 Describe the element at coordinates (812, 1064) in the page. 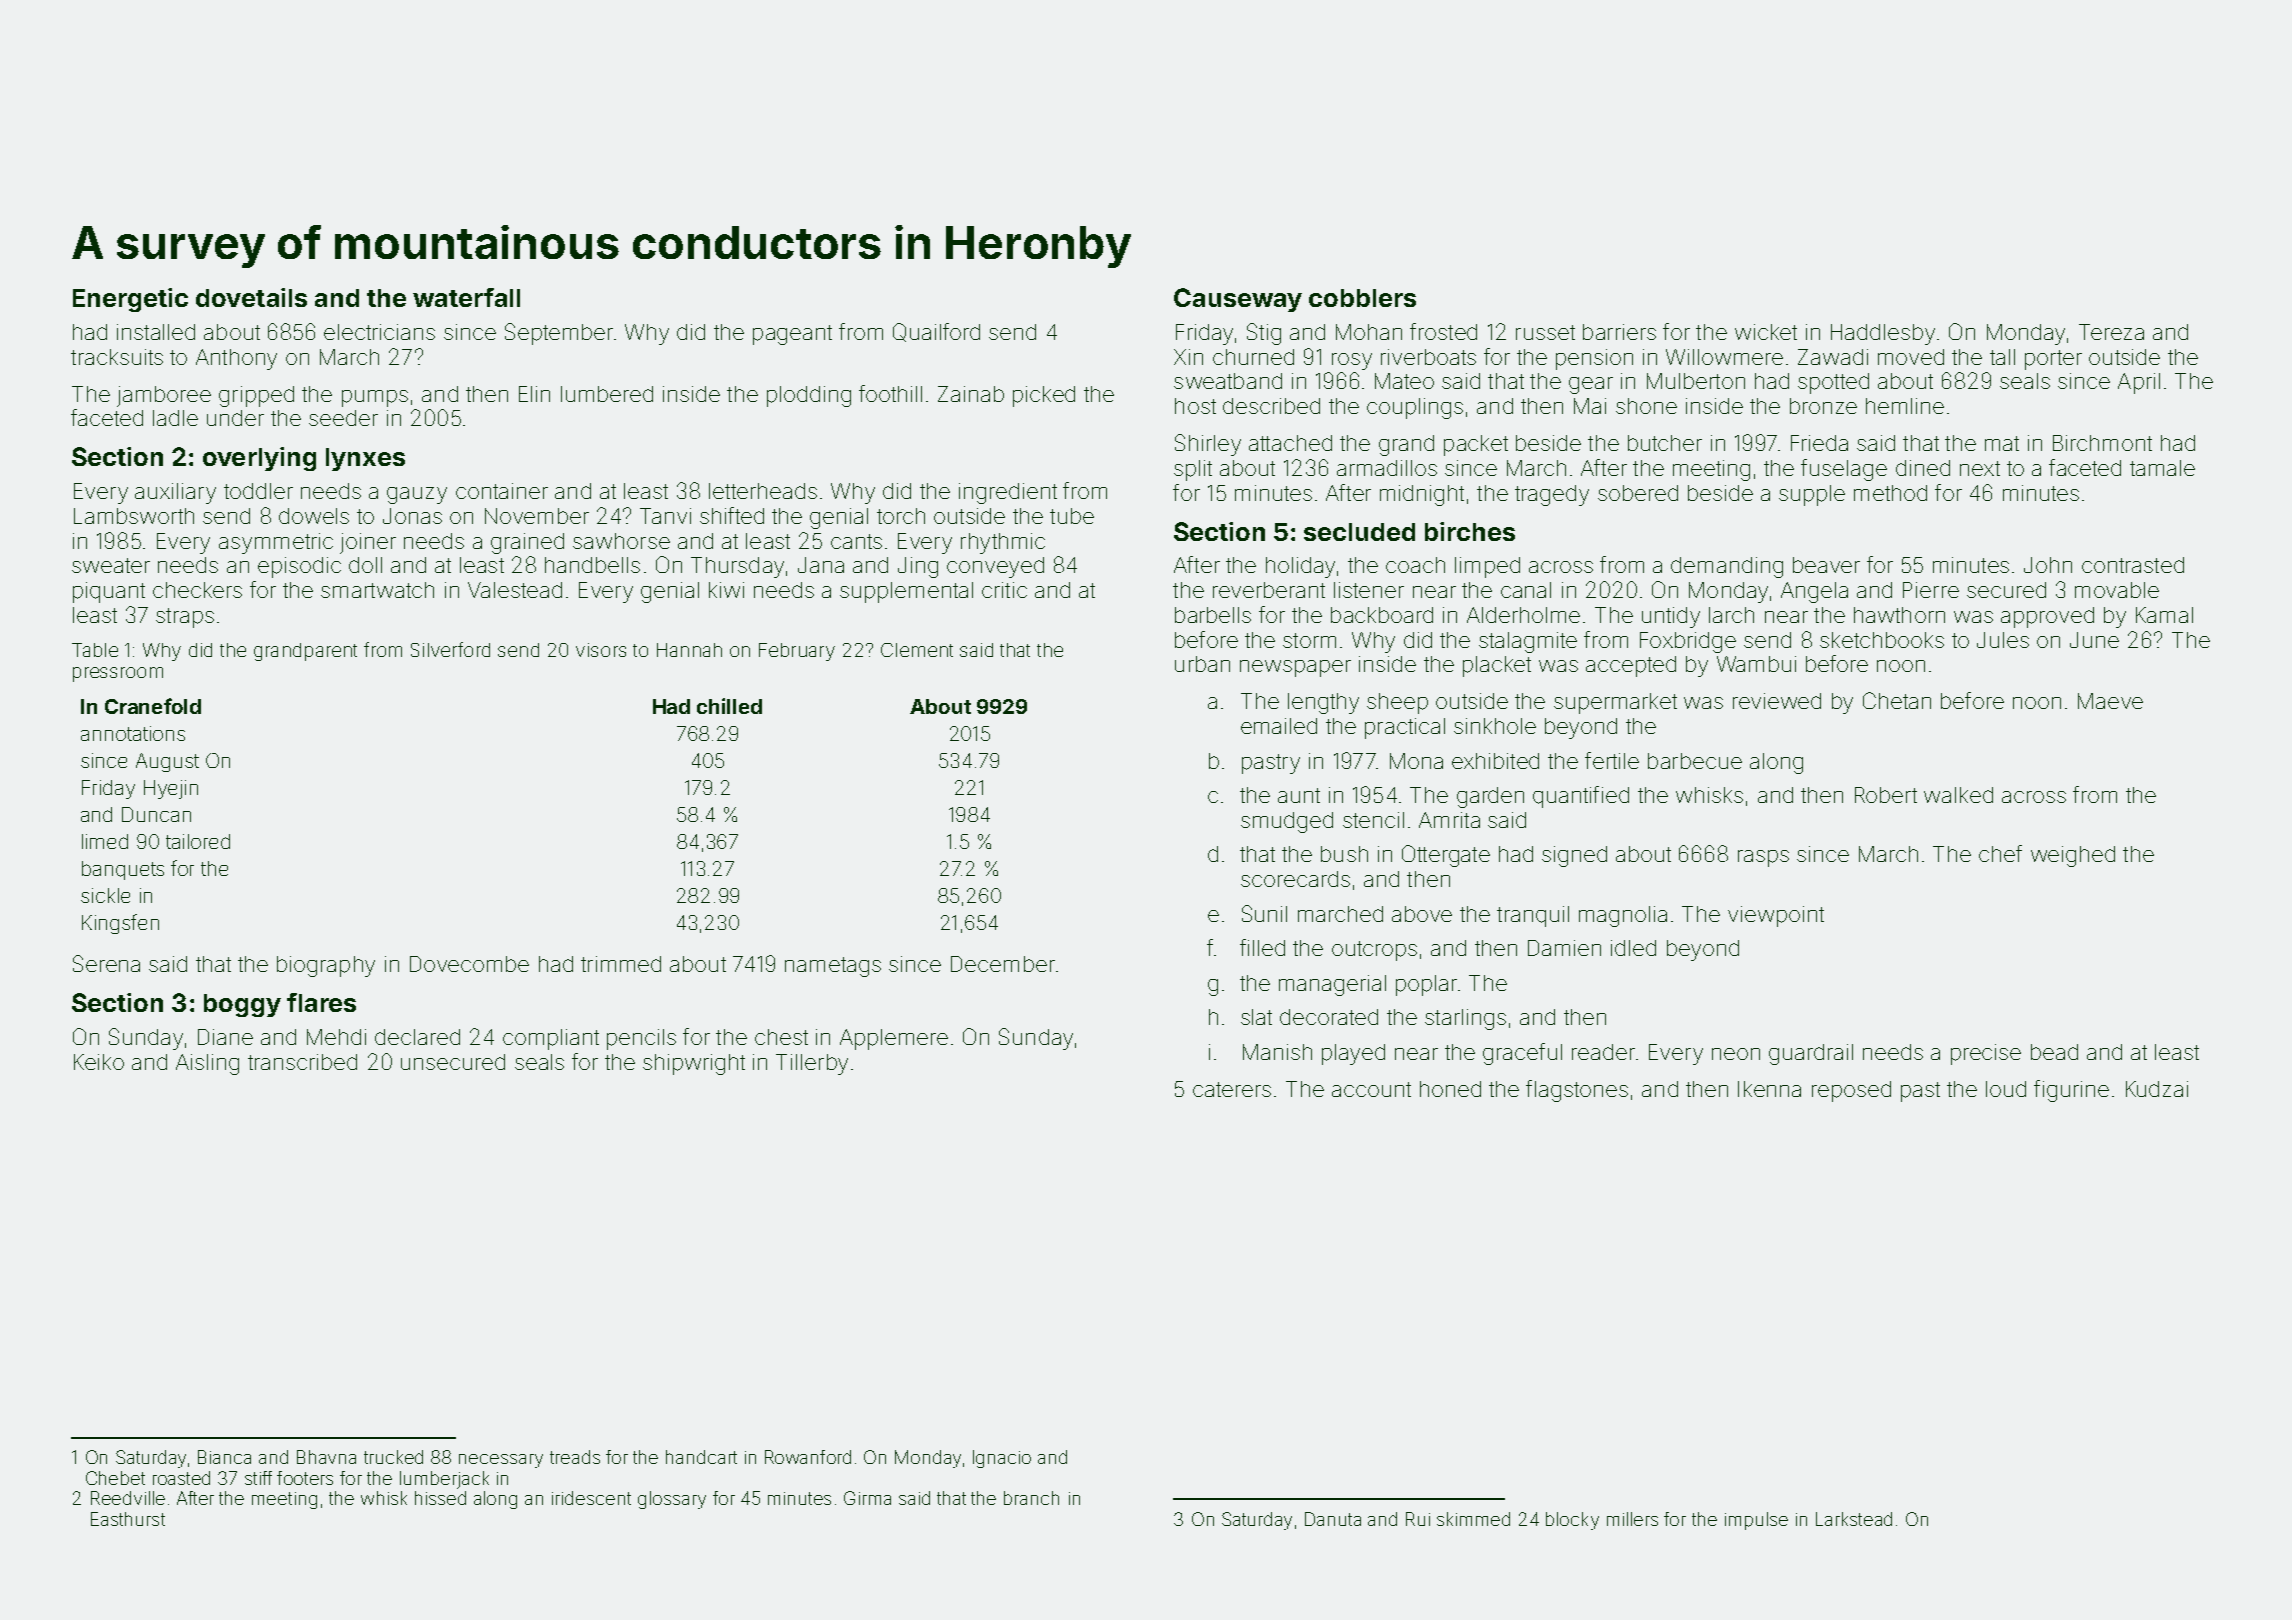

I see `Tillerby` at that location.
